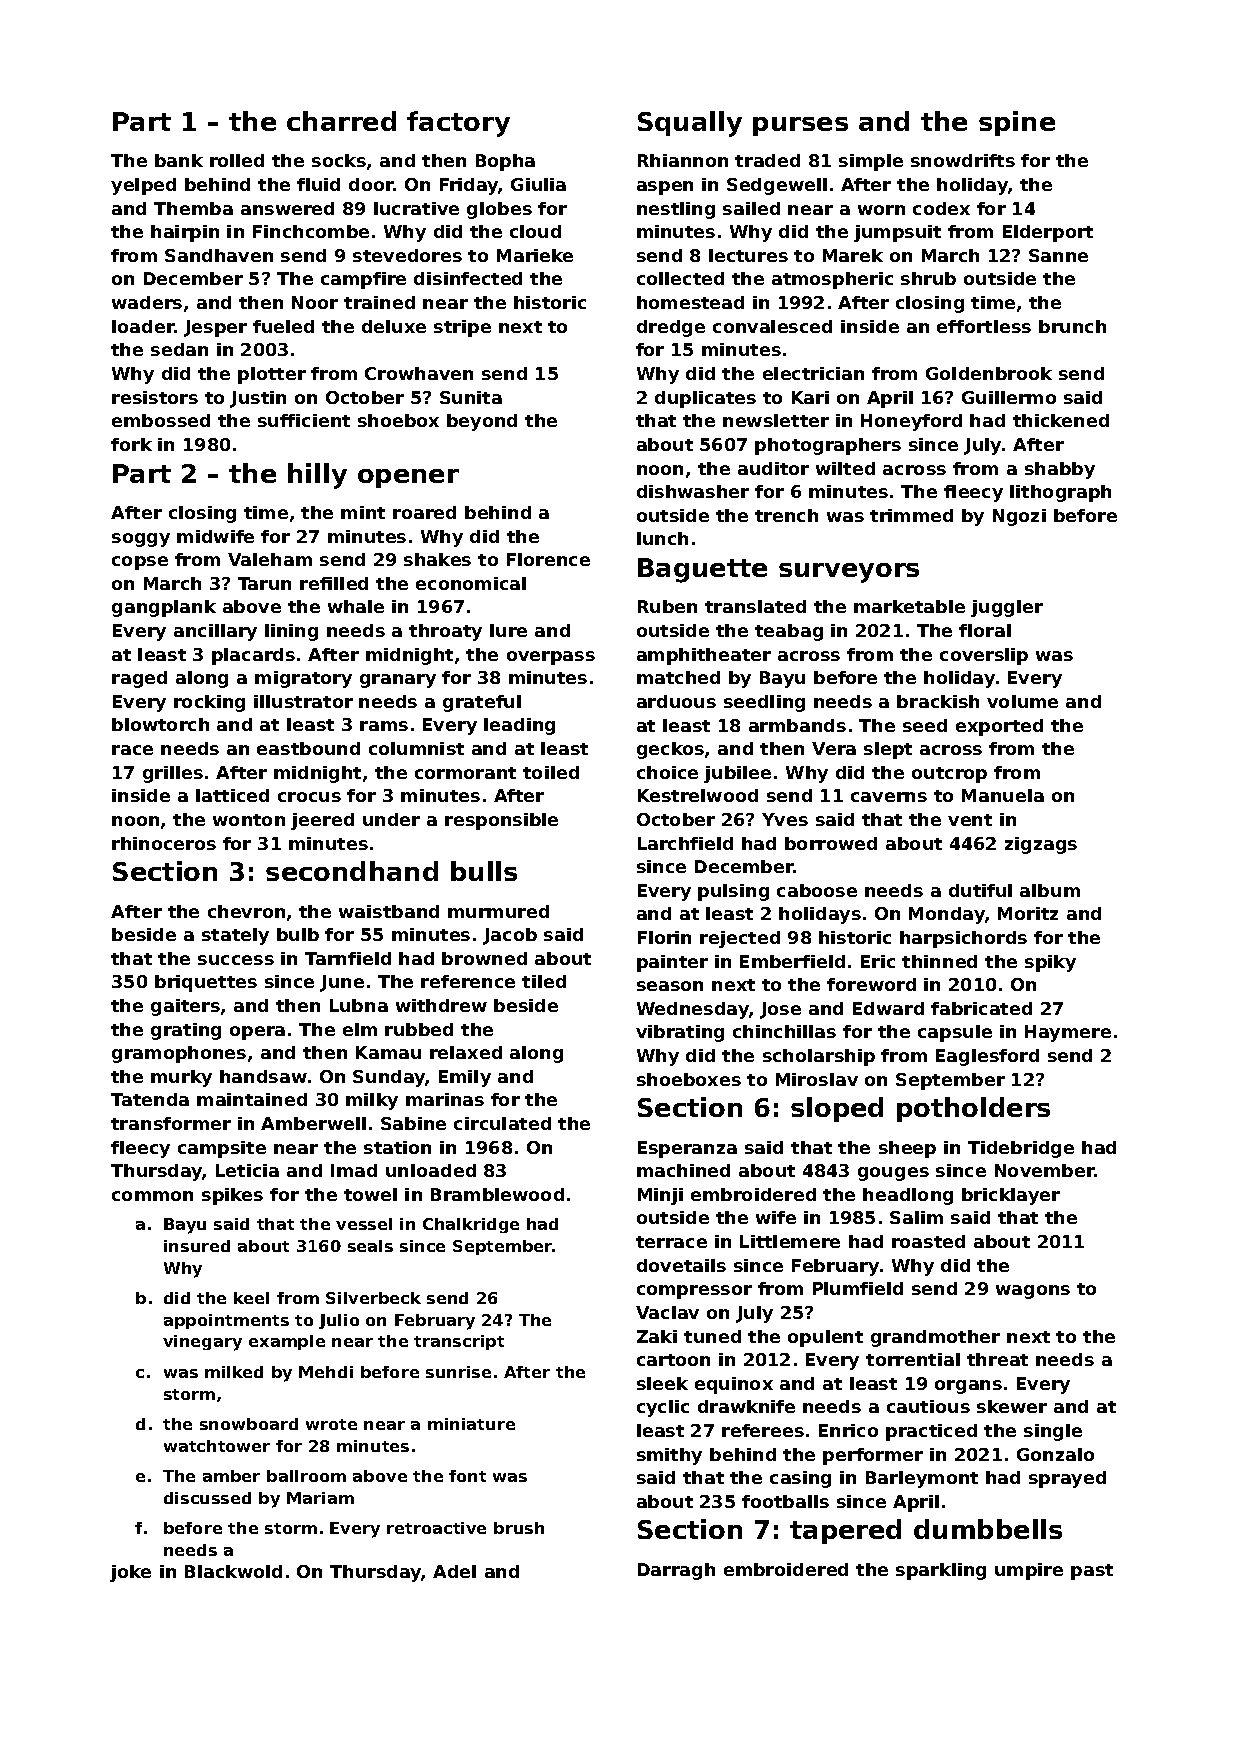 The width and height of the screenshot is (1234, 1745). Describe the element at coordinates (687, 1149) in the screenshot. I see `Esperanza` at that location.
